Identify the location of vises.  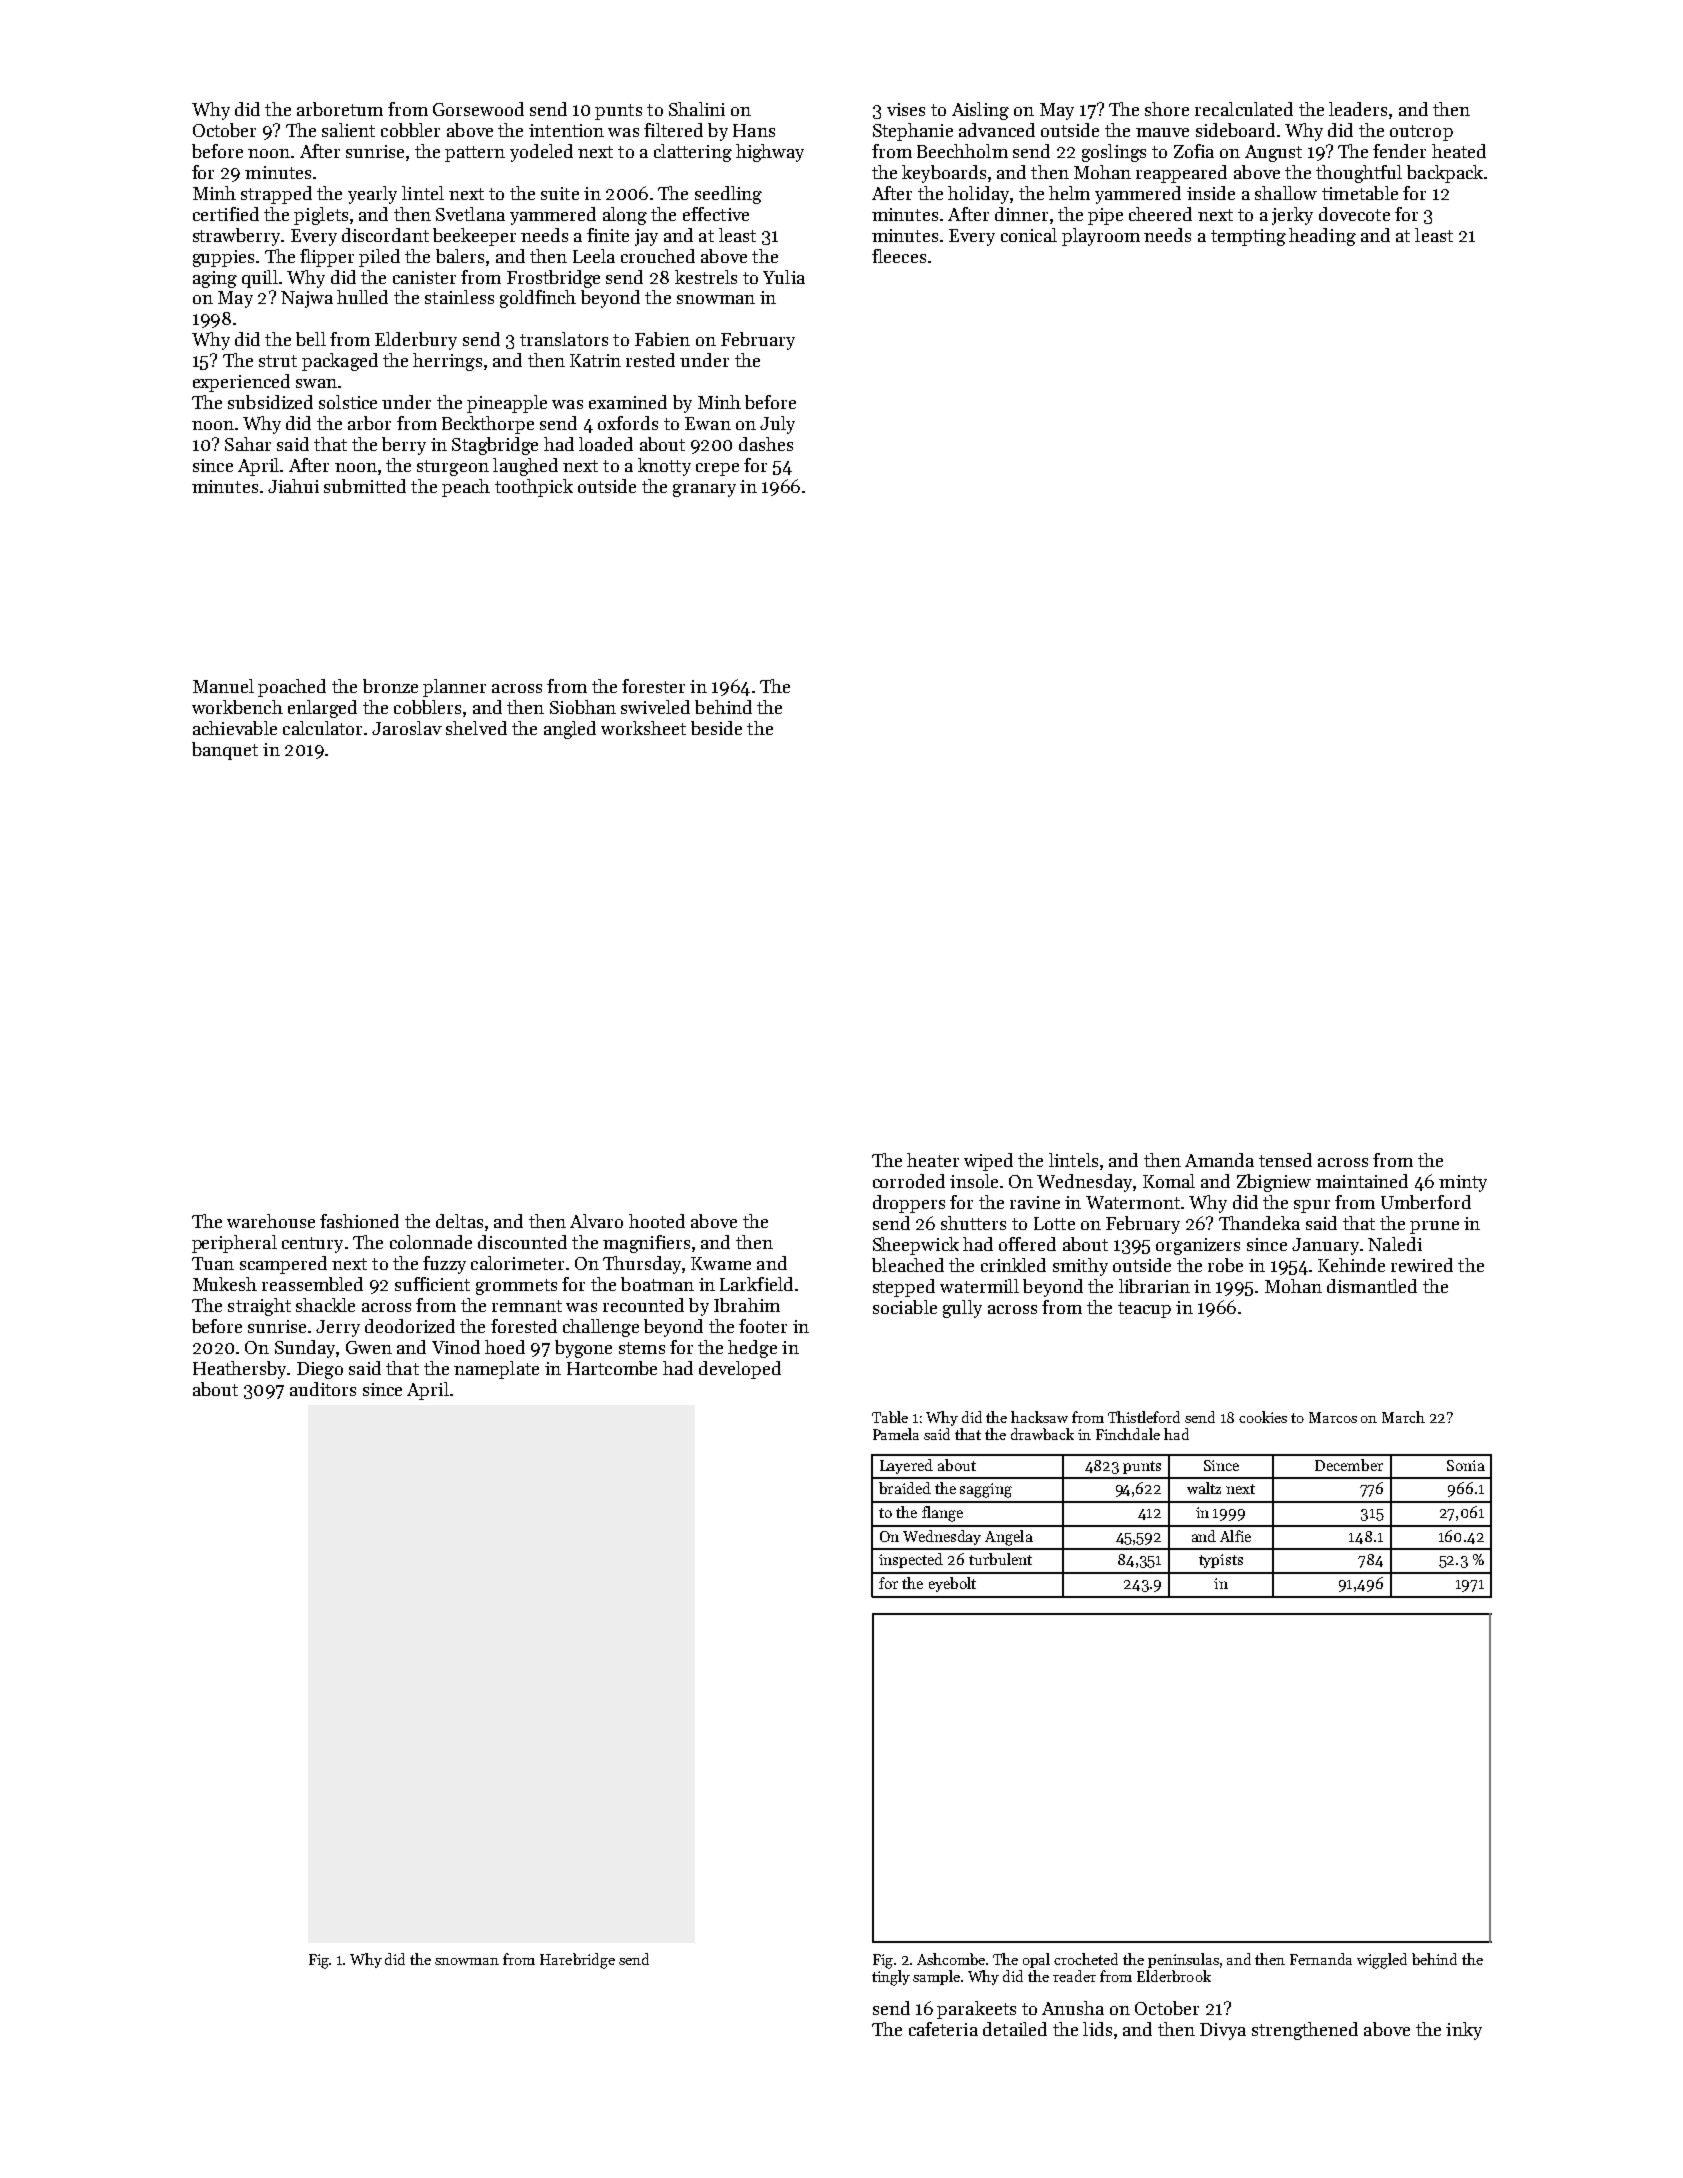
(906, 109).
